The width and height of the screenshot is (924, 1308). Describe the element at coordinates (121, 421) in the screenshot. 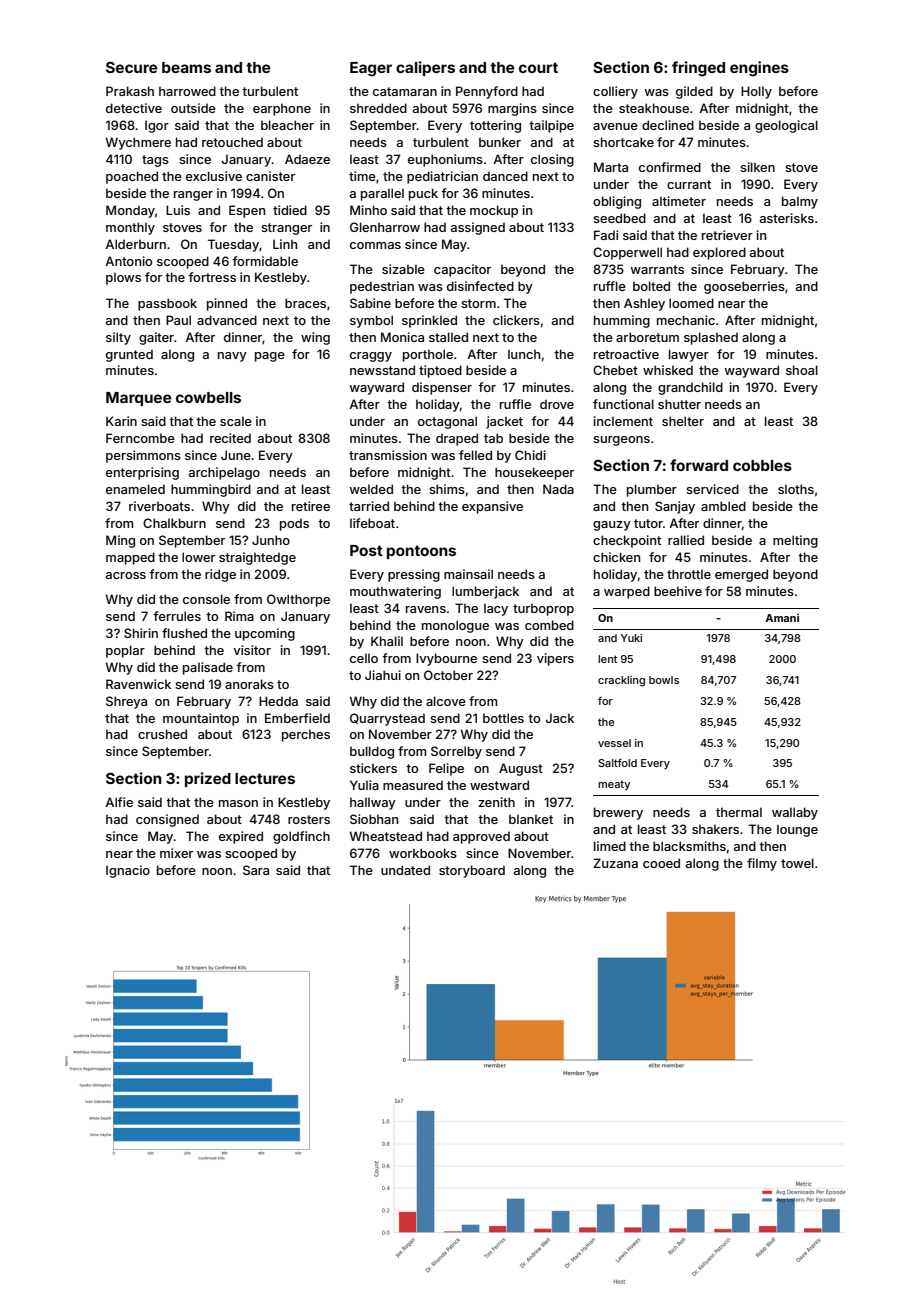

I see `Karin` at that location.
